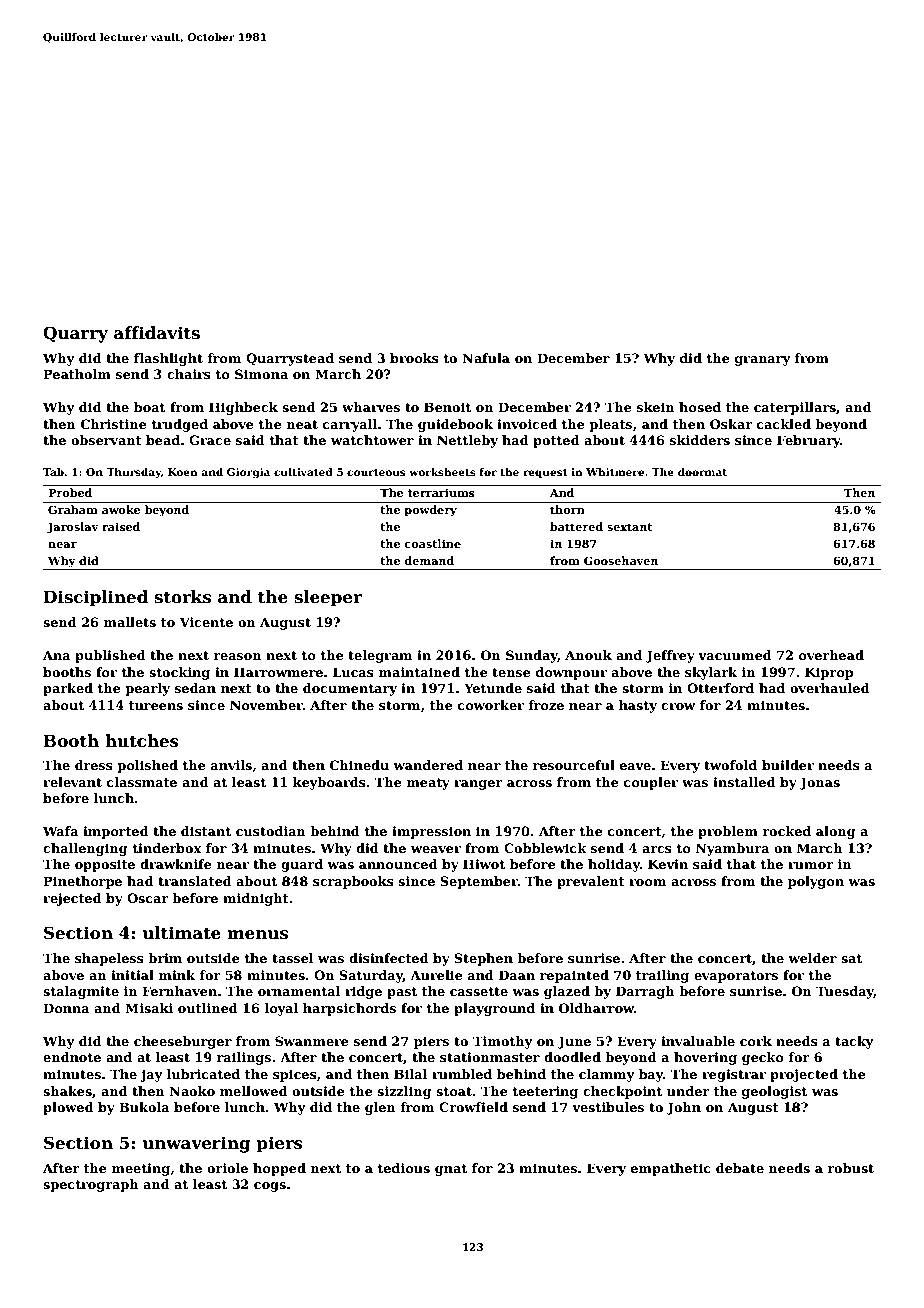 The image size is (924, 1308). I want to click on affidavits, so click(157, 333).
